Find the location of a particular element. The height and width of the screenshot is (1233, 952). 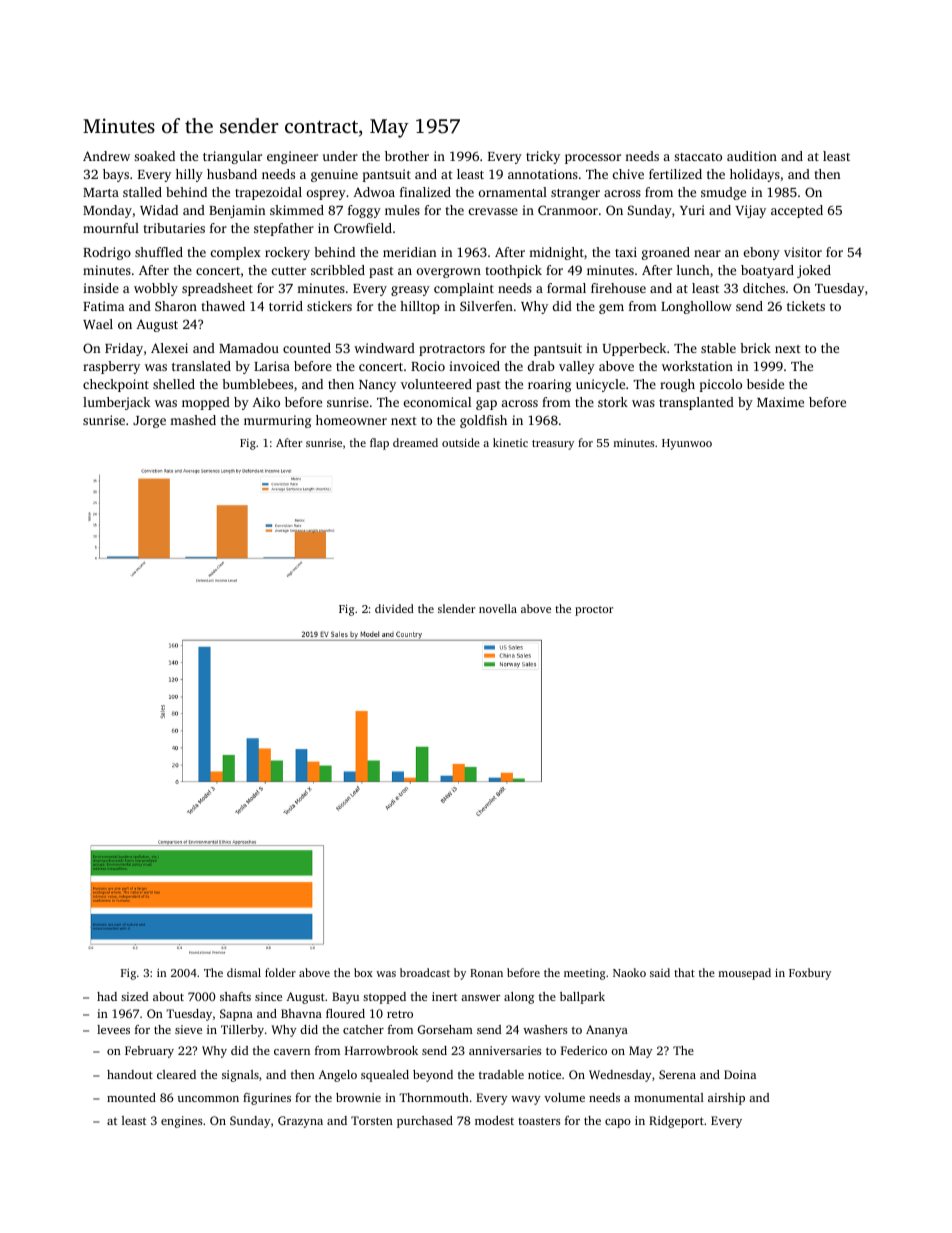

staccato is located at coordinates (698, 157).
